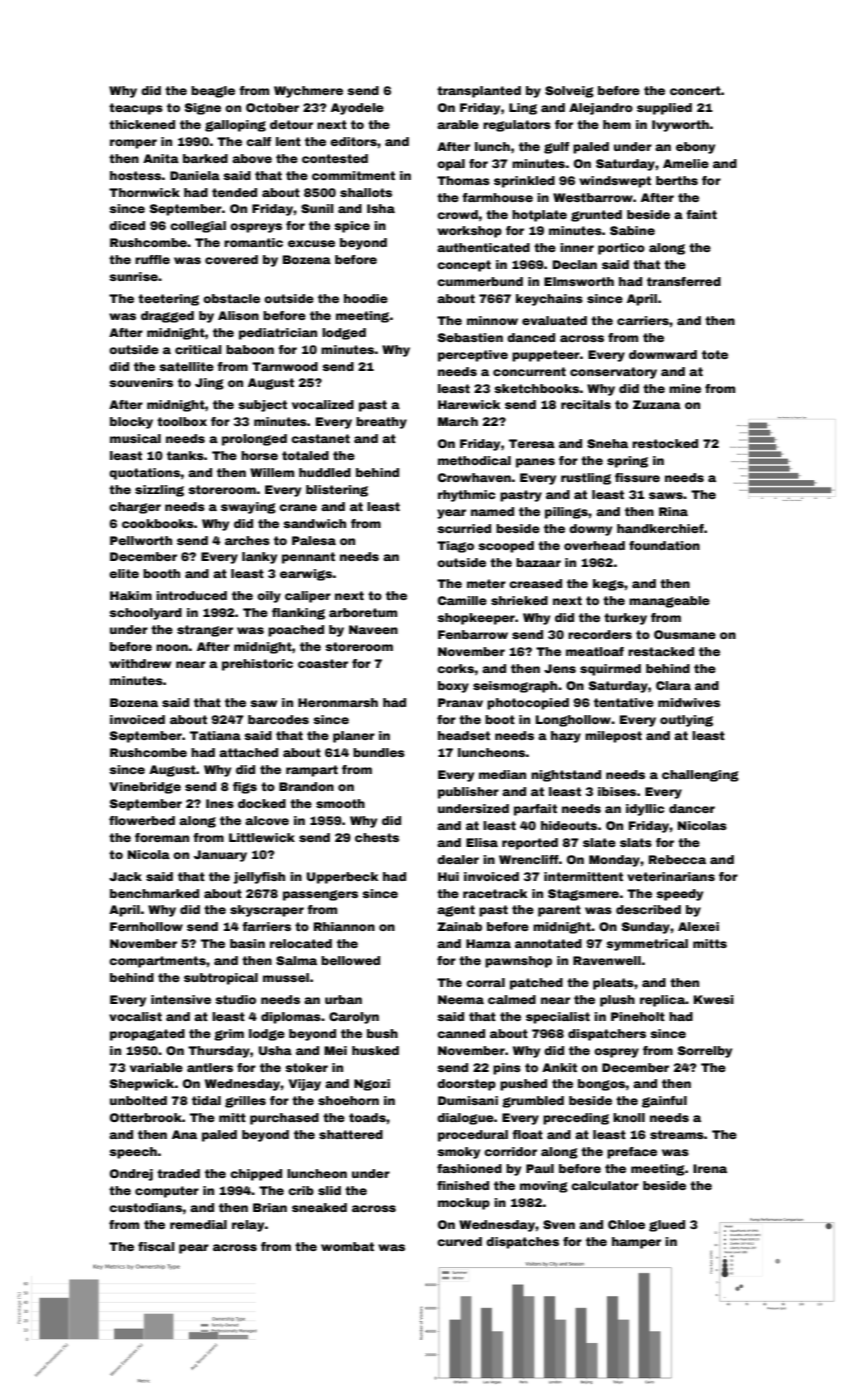  I want to click on breathy, so click(381, 423).
